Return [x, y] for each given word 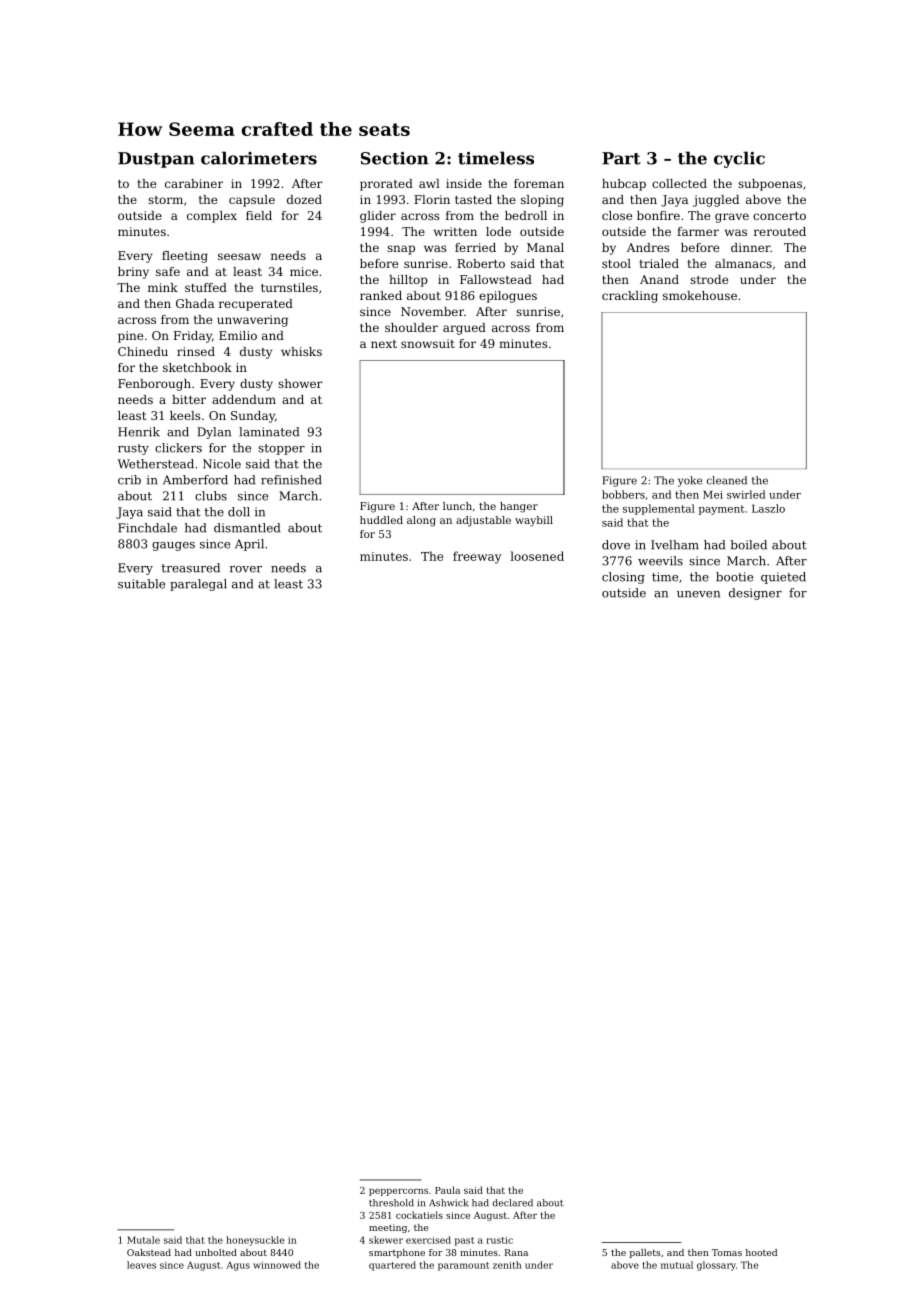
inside [464, 183]
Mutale [143, 1240]
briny [133, 273]
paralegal [198, 585]
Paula [447, 1190]
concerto [779, 216]
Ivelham [675, 545]
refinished [291, 480]
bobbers [623, 494]
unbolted [216, 1252]
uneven [698, 594]
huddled [381, 520]
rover [246, 569]
